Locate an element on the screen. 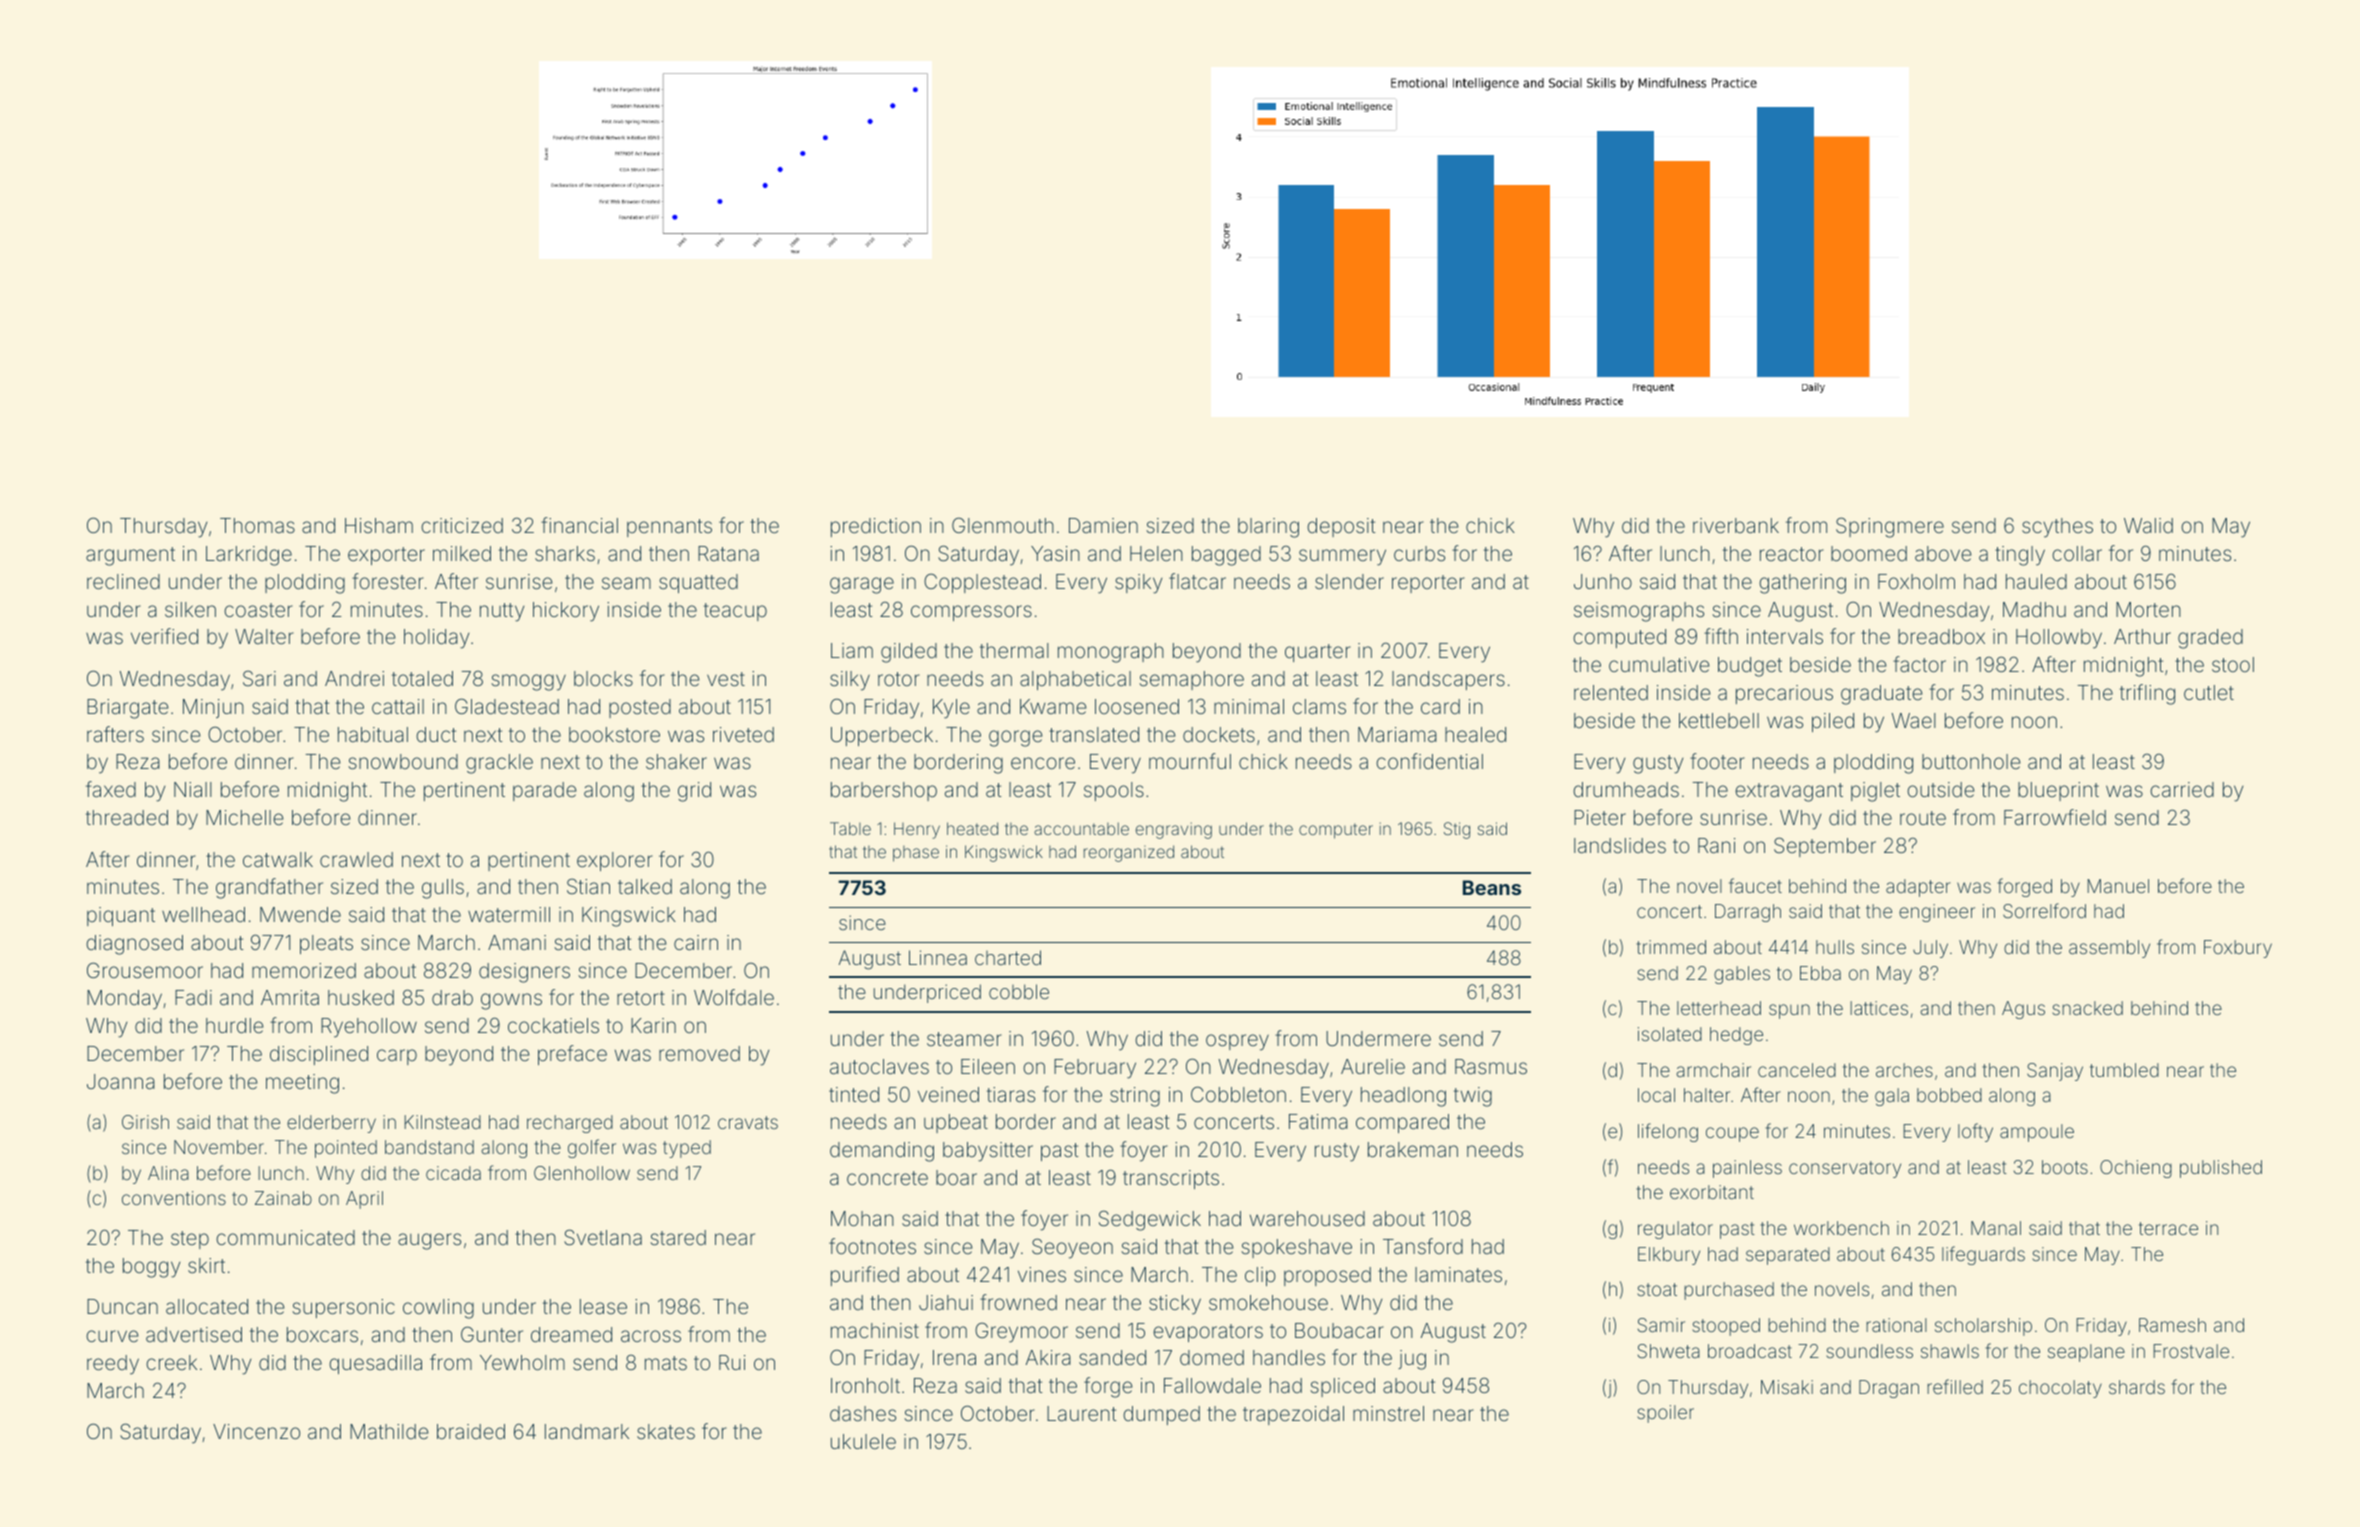 Image resolution: width=2360 pixels, height=1527 pixels. Mwende is located at coordinates (300, 914).
